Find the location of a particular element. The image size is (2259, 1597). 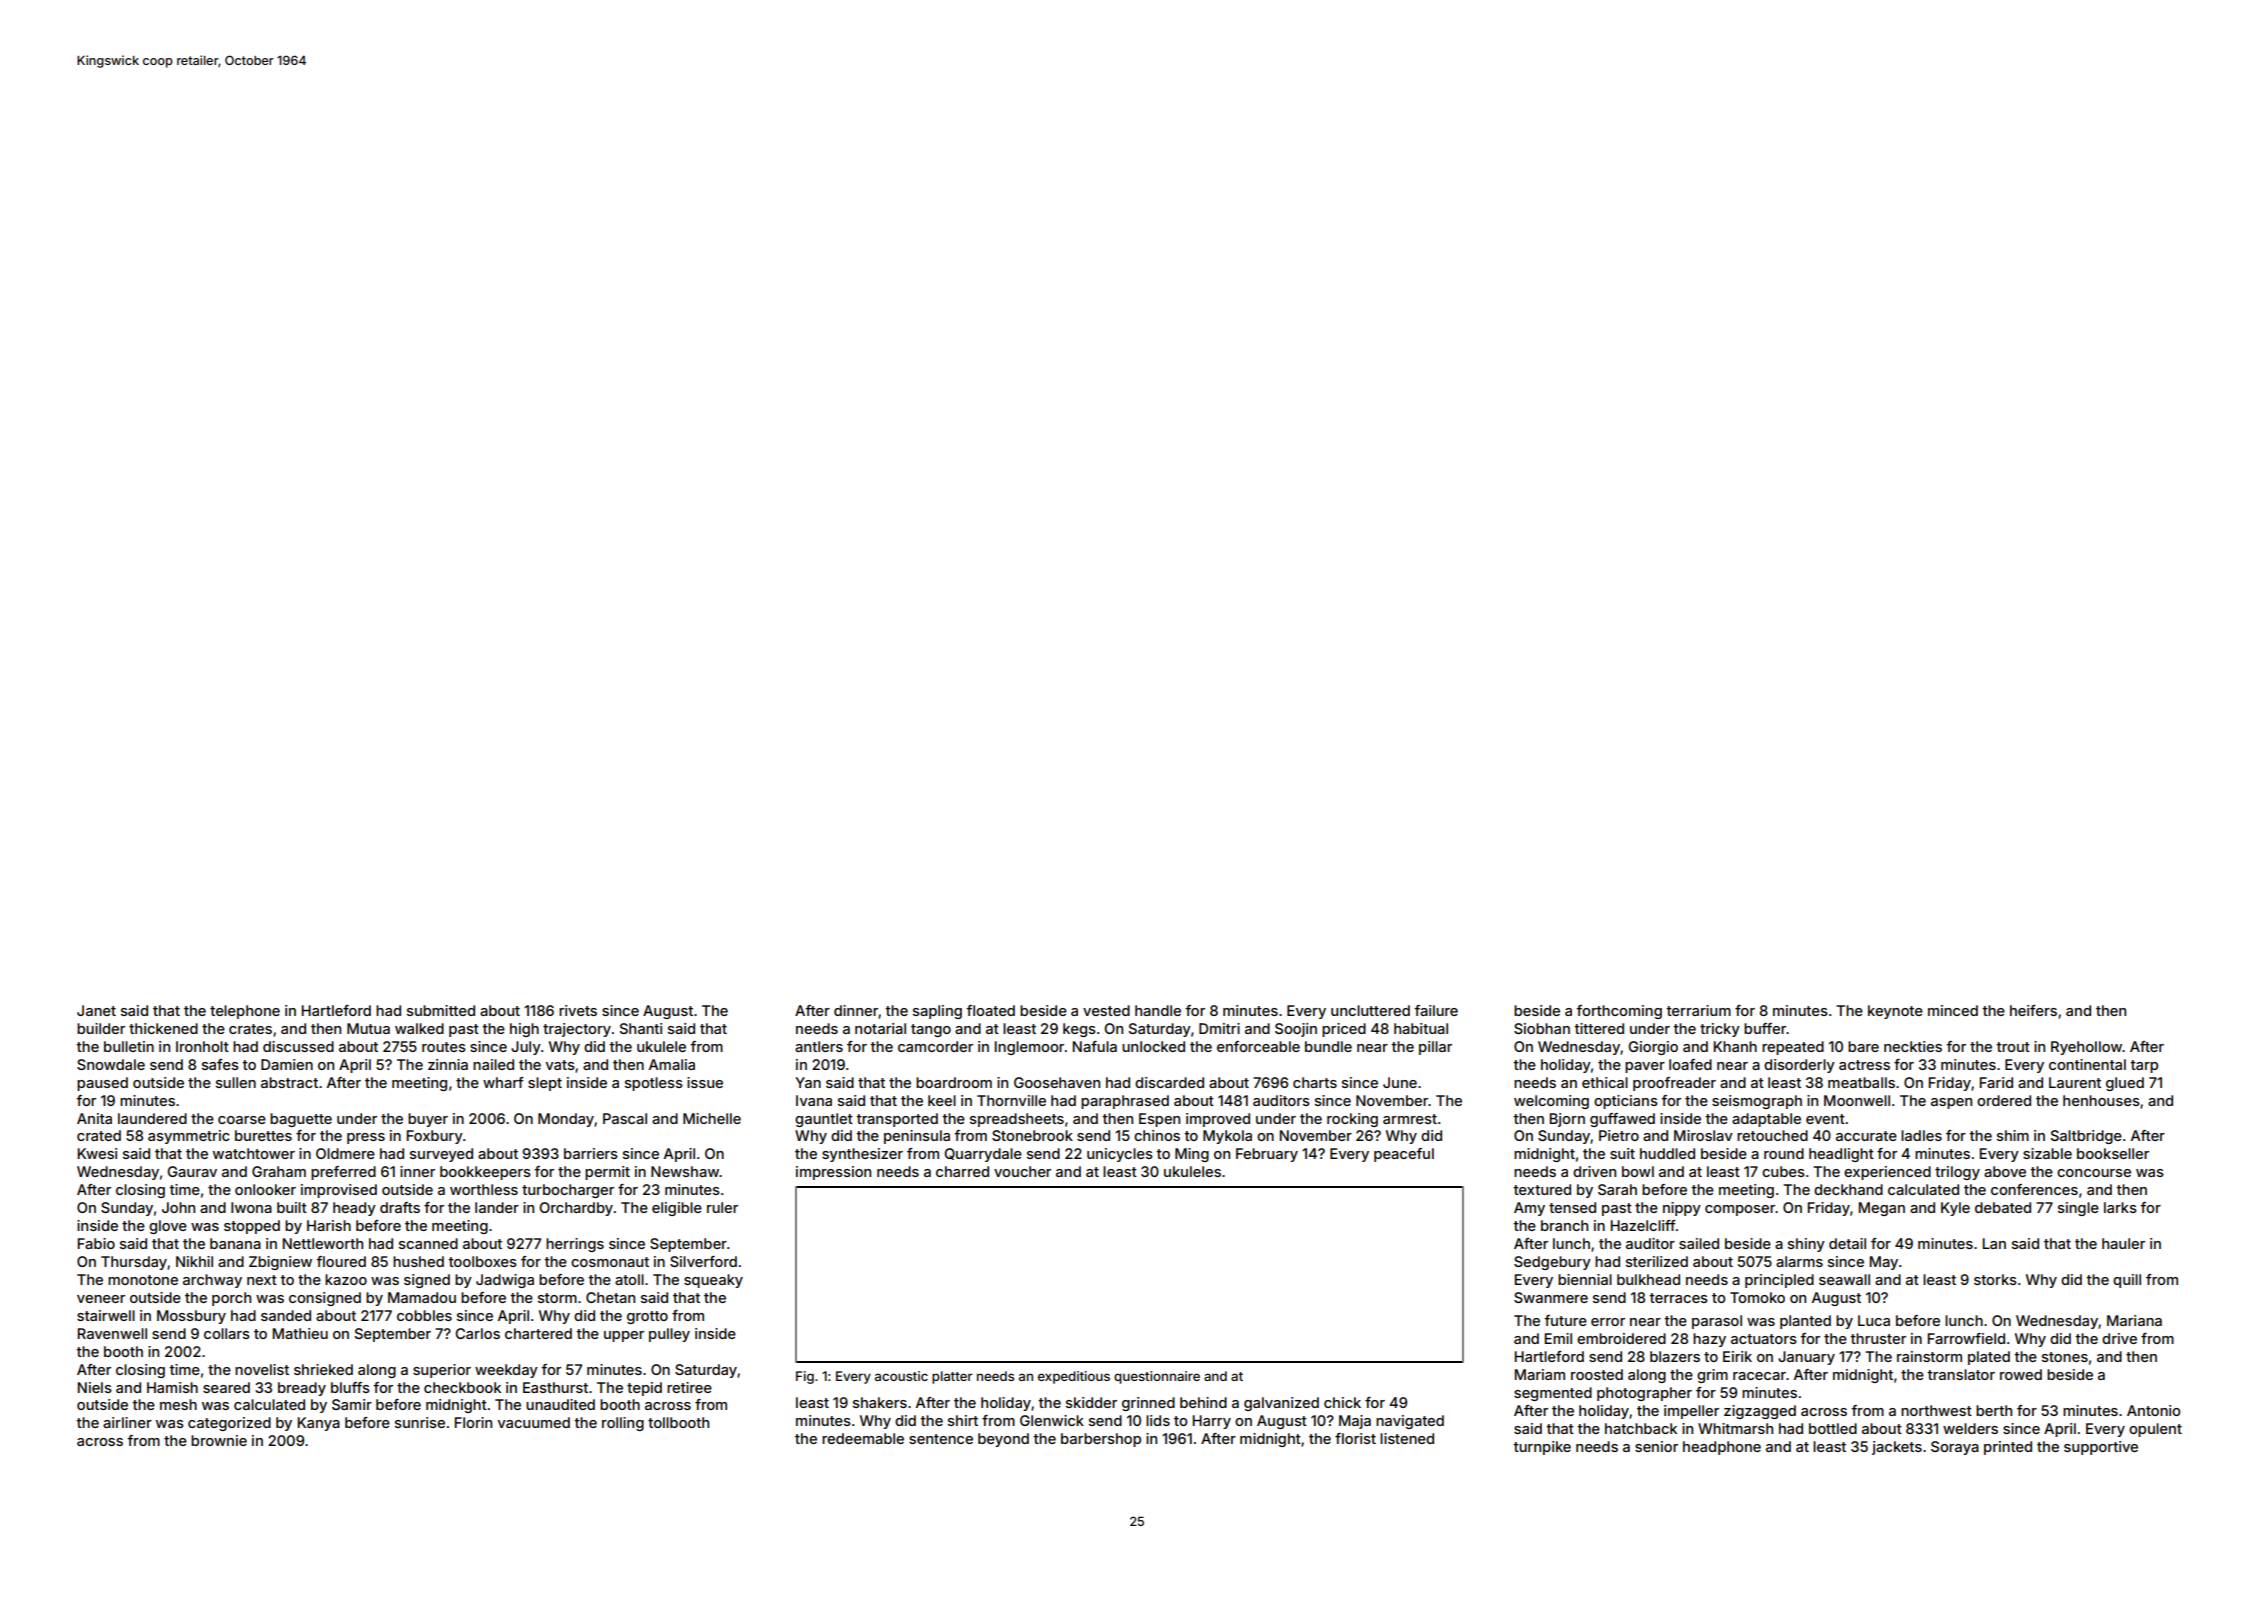

beyond is located at coordinates (1003, 1440).
